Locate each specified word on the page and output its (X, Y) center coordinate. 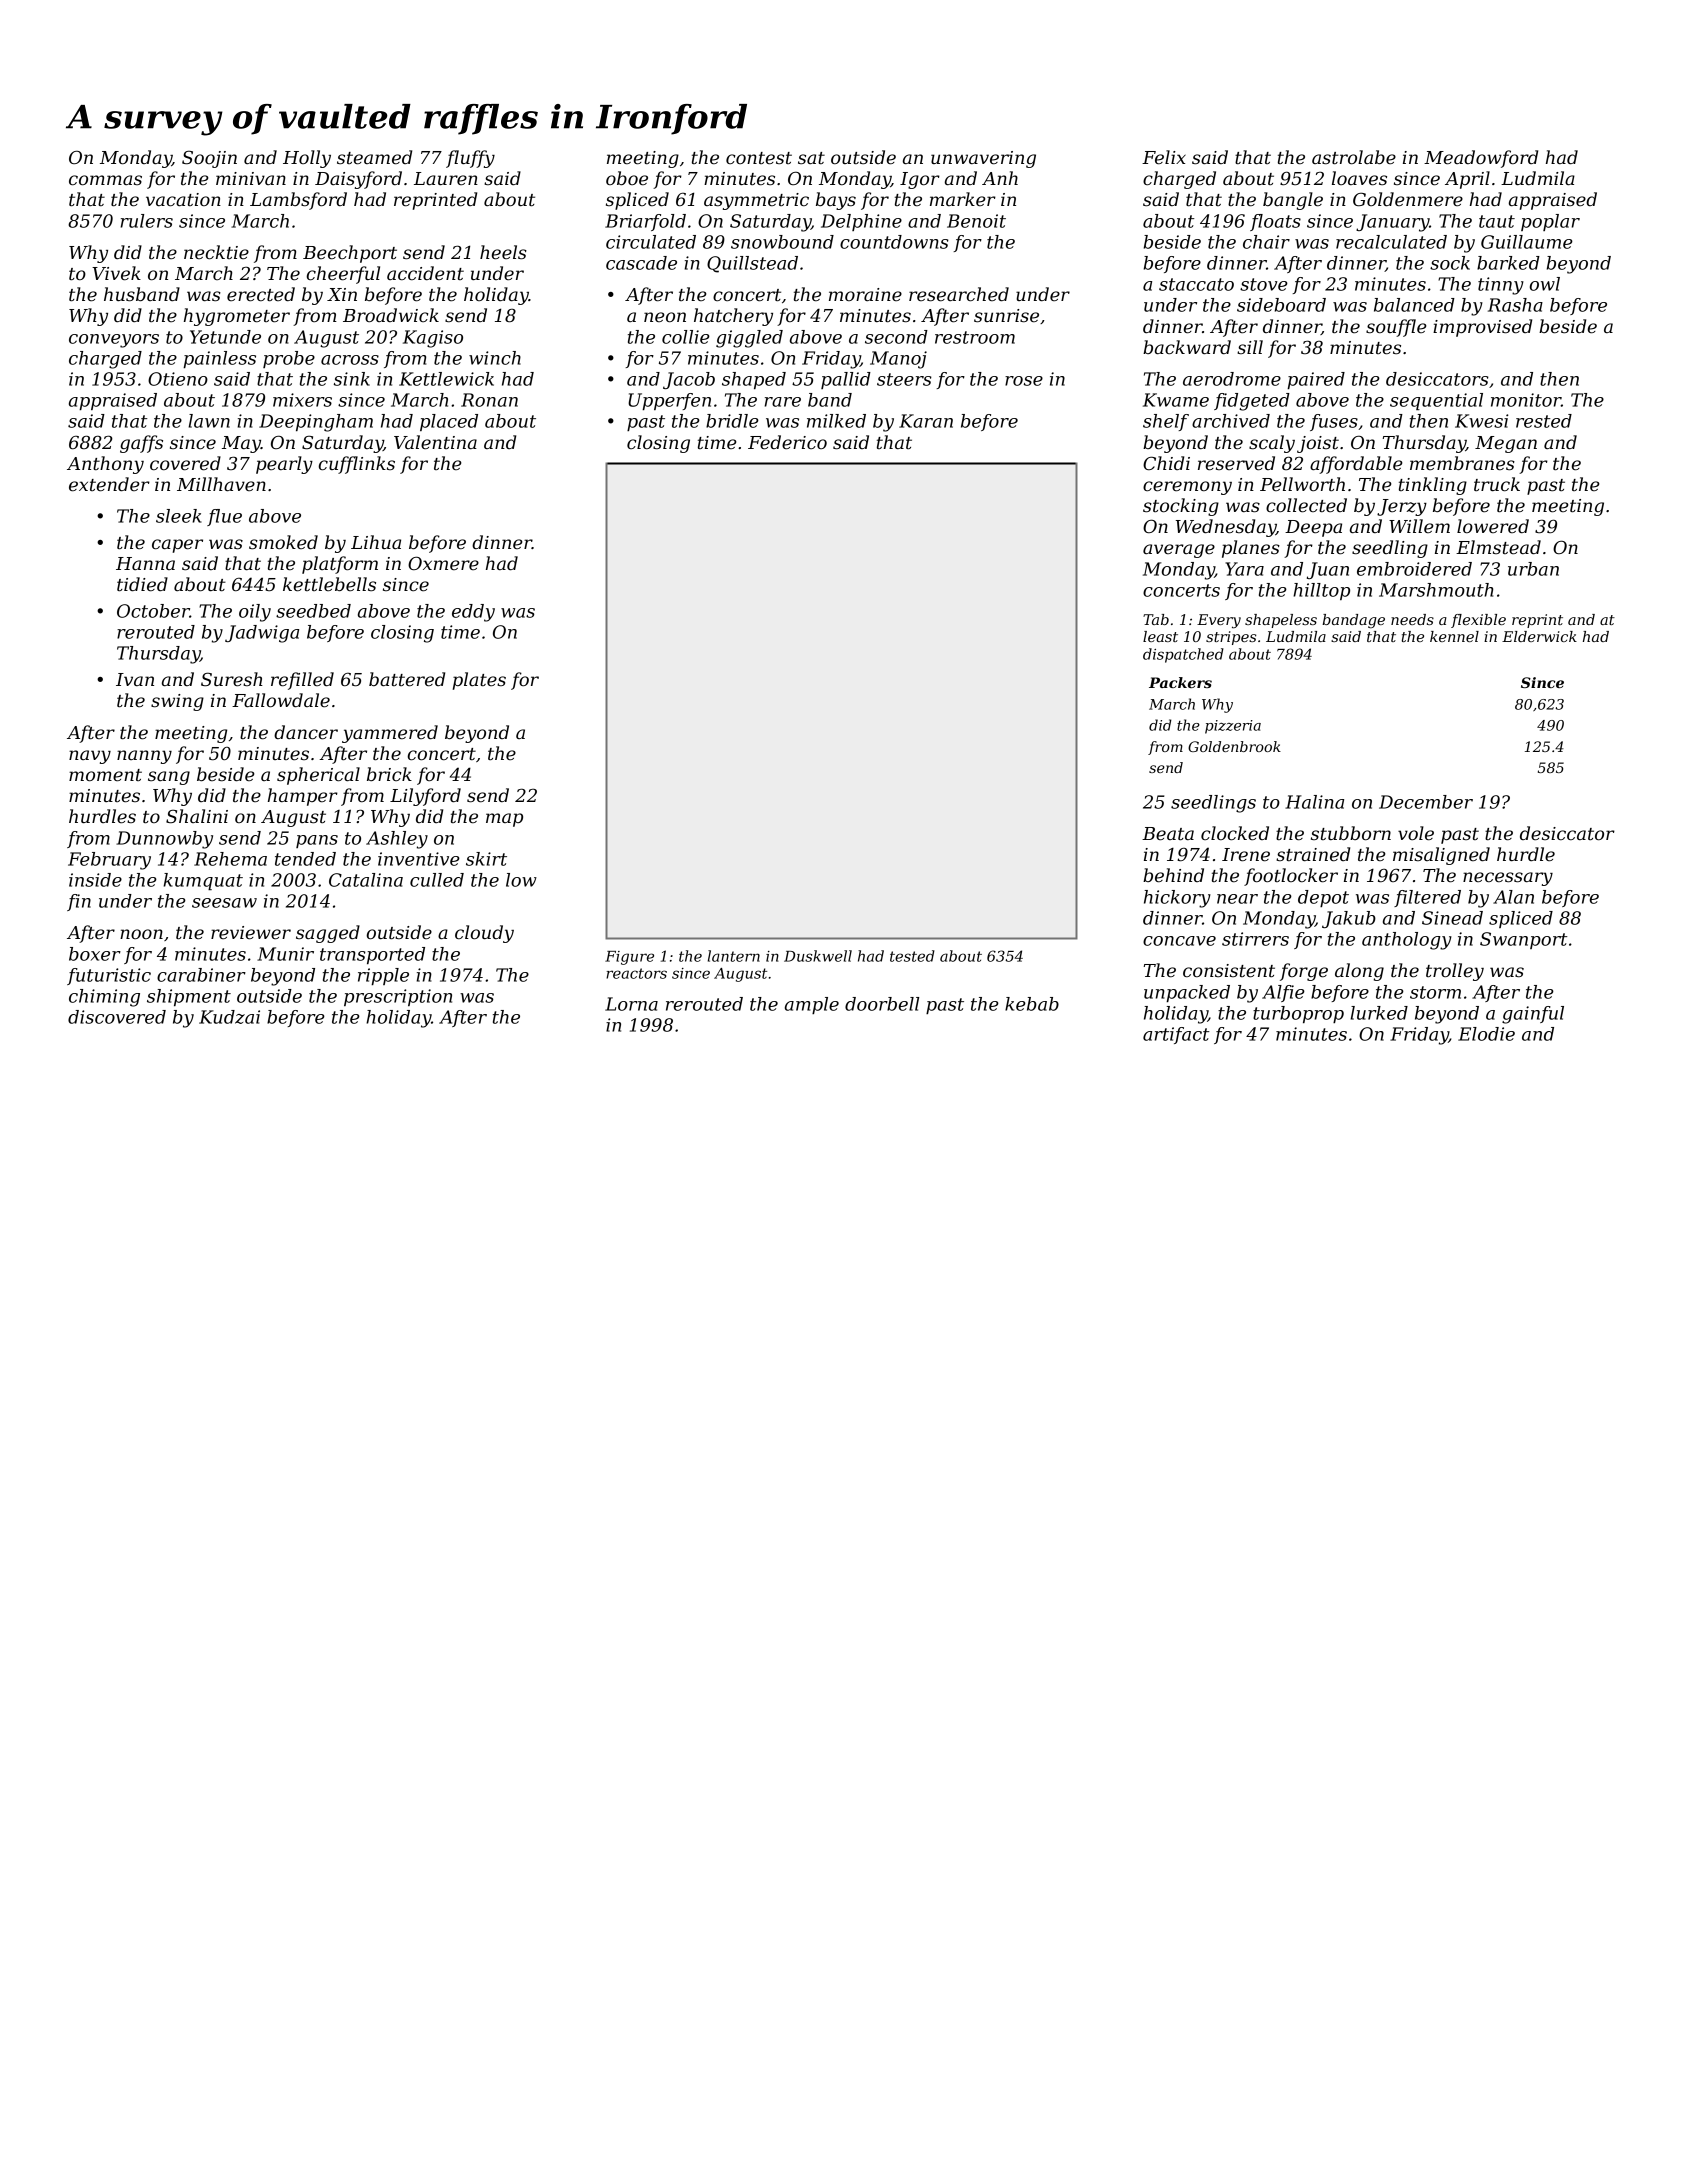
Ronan (489, 400)
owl (1545, 284)
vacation (183, 200)
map (504, 820)
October (153, 611)
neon (665, 317)
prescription (398, 997)
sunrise (1006, 316)
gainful (1533, 1015)
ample (812, 1005)
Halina (1314, 802)
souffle (1396, 328)
